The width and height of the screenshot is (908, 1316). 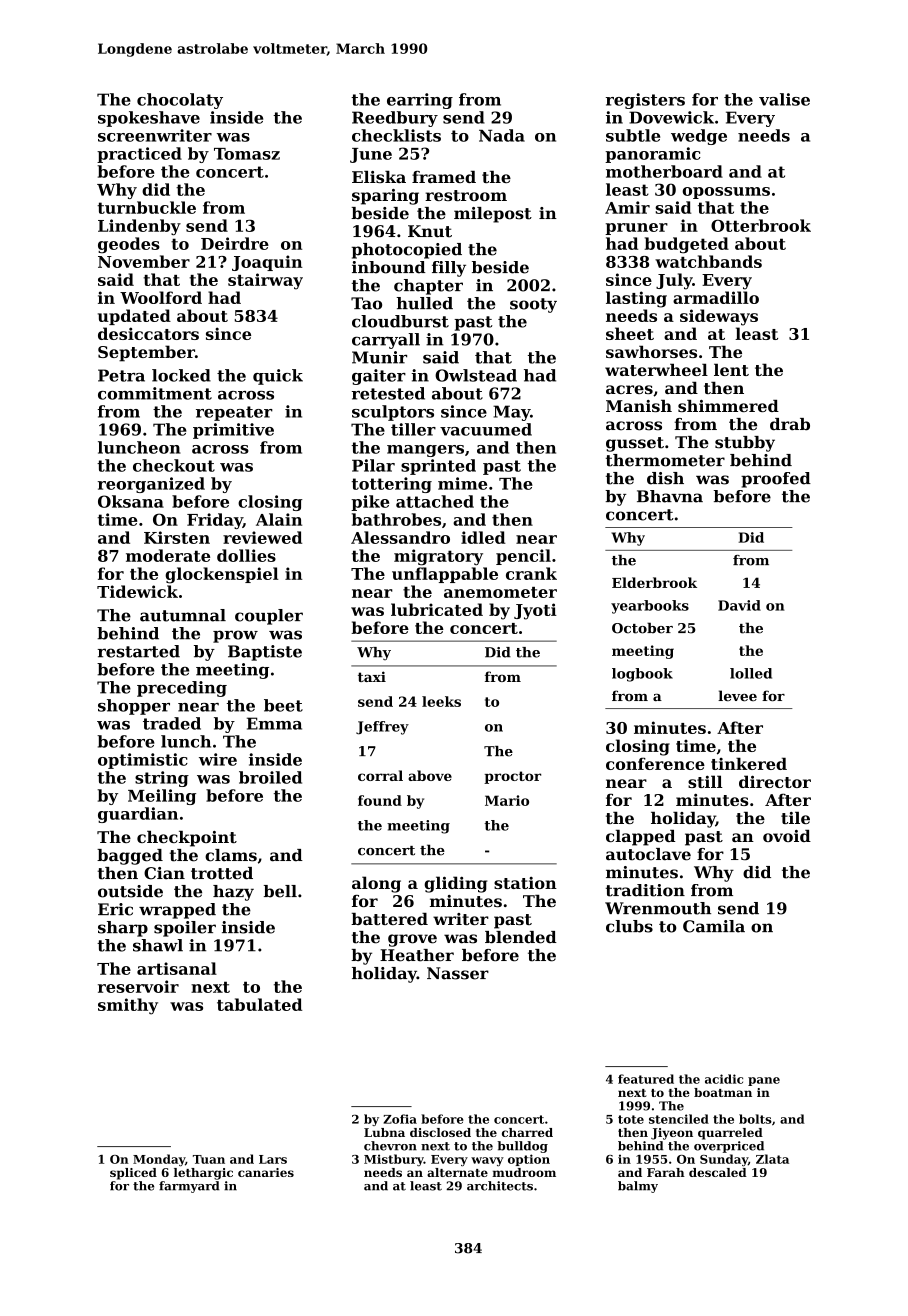 What do you see at coordinates (656, 369) in the screenshot?
I see `waterwheel` at bounding box center [656, 369].
